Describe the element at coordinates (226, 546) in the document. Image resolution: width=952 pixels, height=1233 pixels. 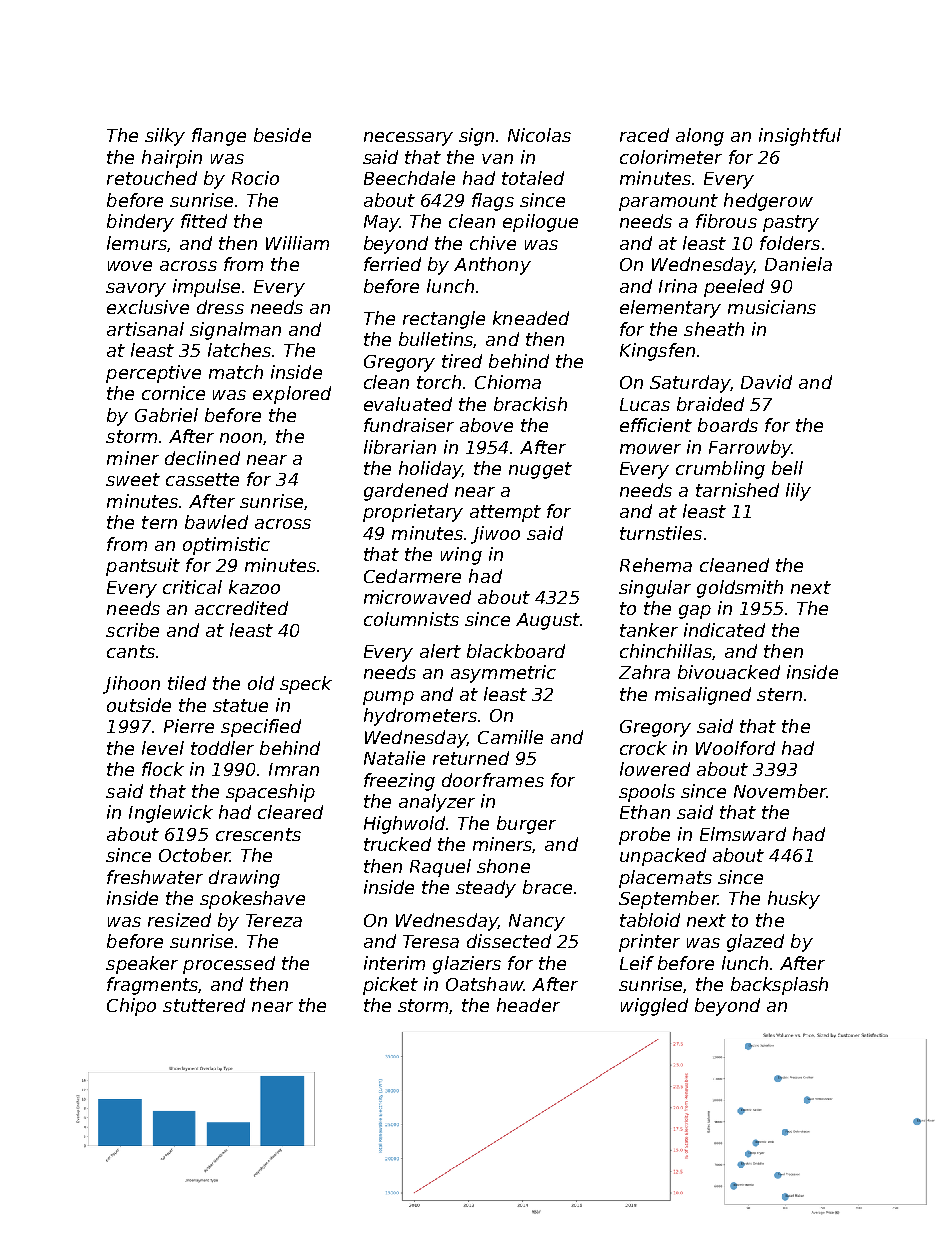
I see `optimistic` at that location.
